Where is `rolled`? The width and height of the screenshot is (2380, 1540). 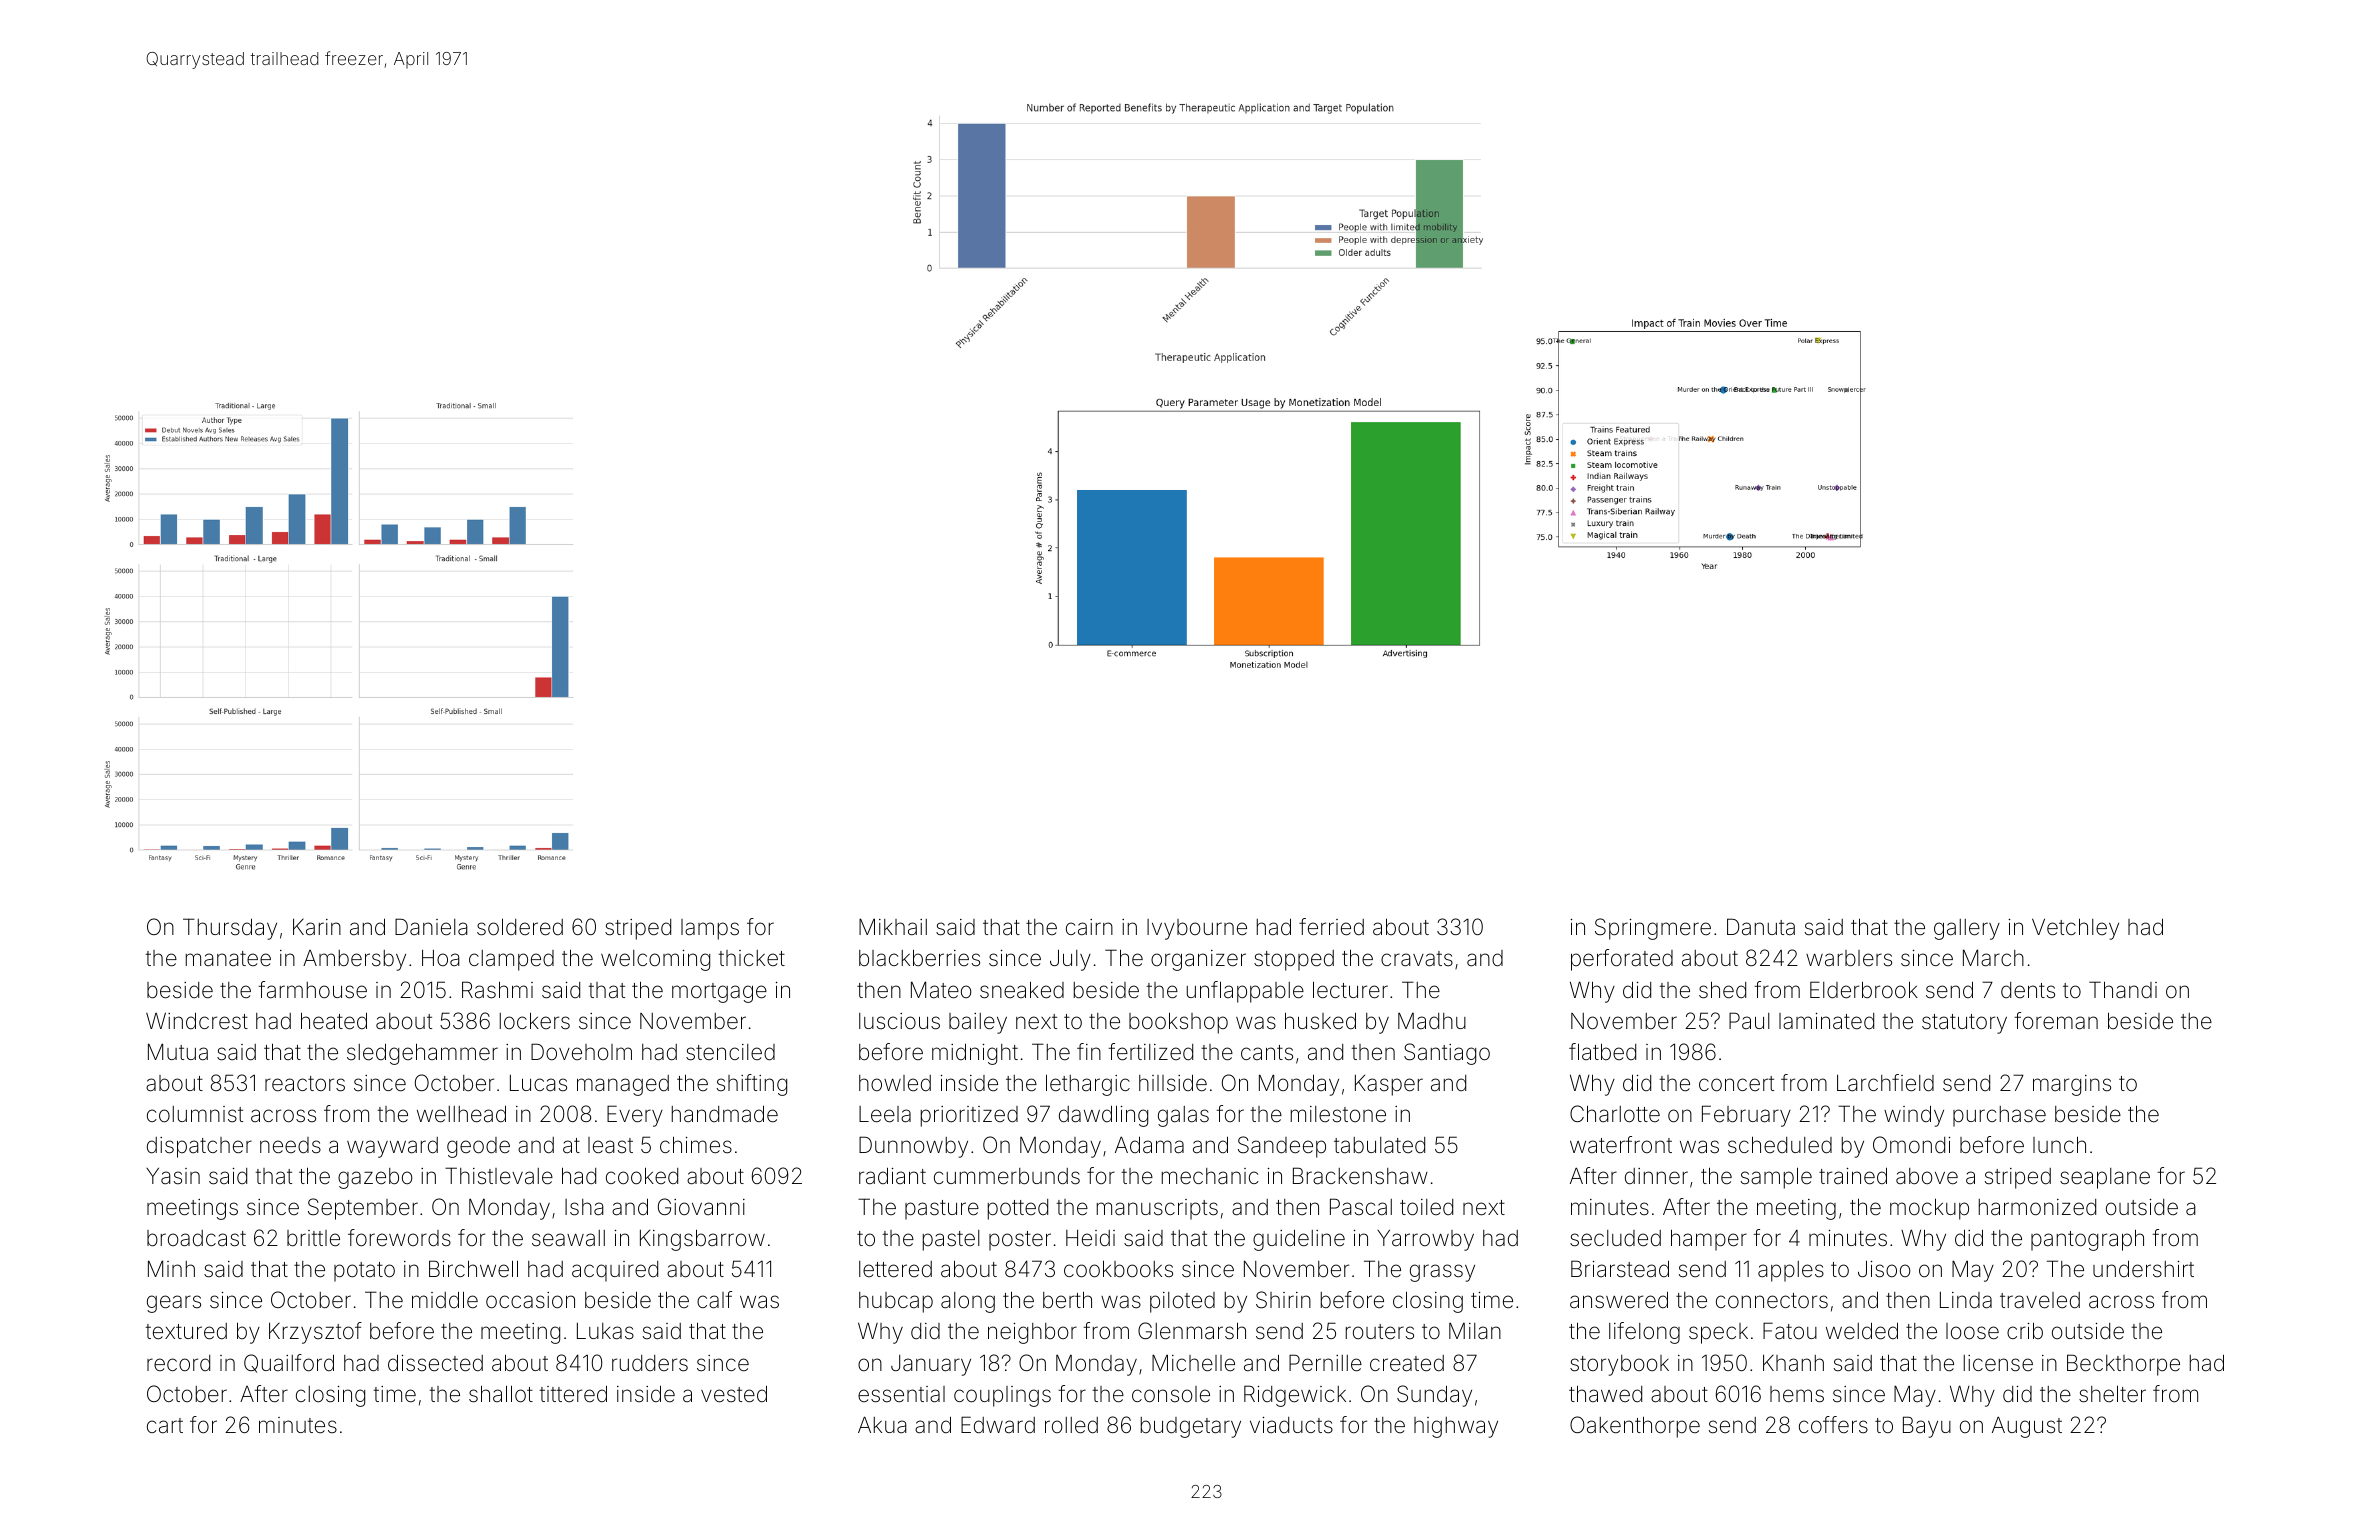
rolled is located at coordinates (1071, 1425).
